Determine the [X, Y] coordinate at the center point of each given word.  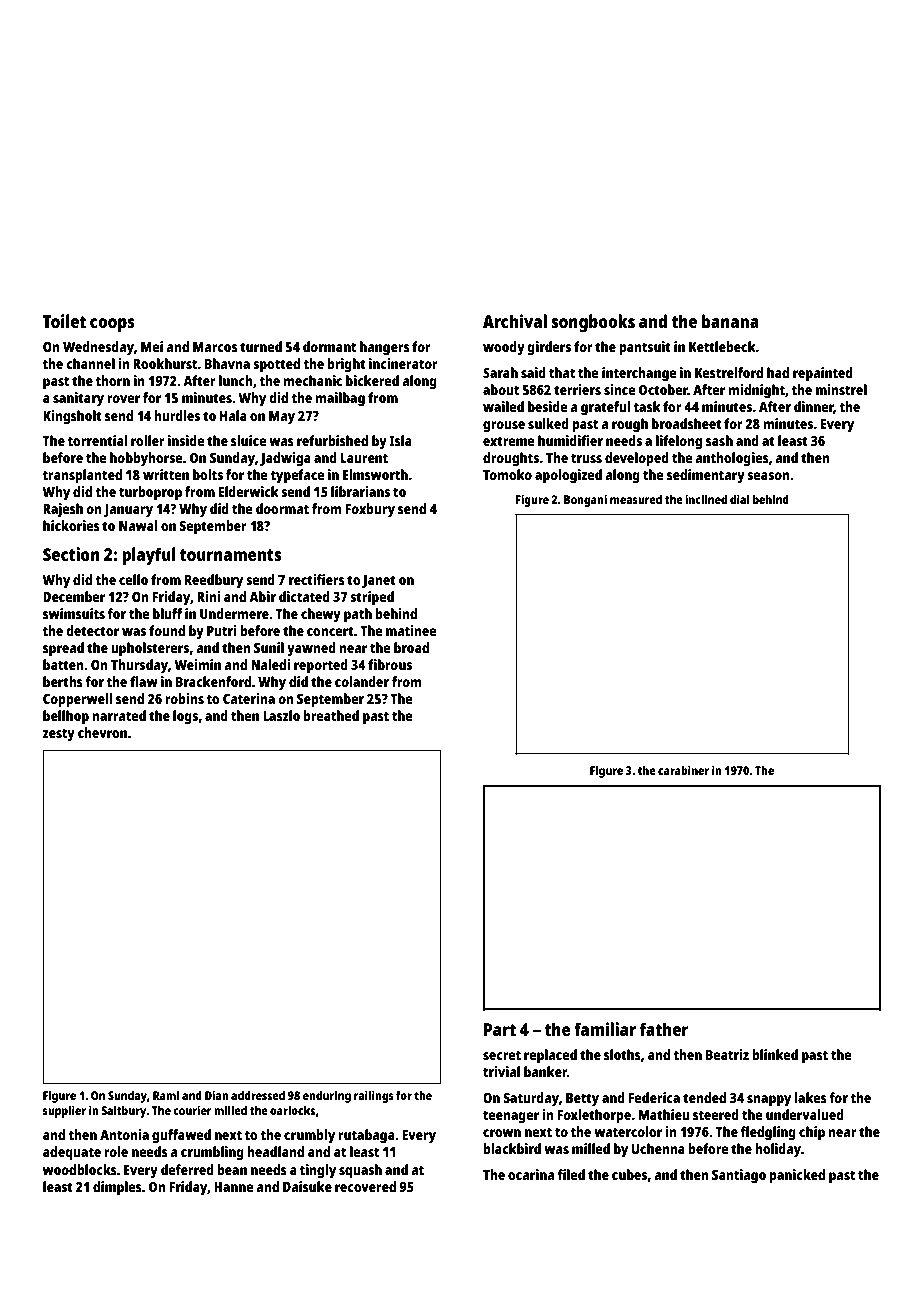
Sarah [500, 372]
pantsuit [645, 348]
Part [500, 1029]
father [664, 1029]
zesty [59, 735]
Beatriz [727, 1054]
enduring [327, 1096]
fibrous [390, 664]
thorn [113, 380]
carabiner [683, 770]
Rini [209, 596]
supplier [64, 1111]
